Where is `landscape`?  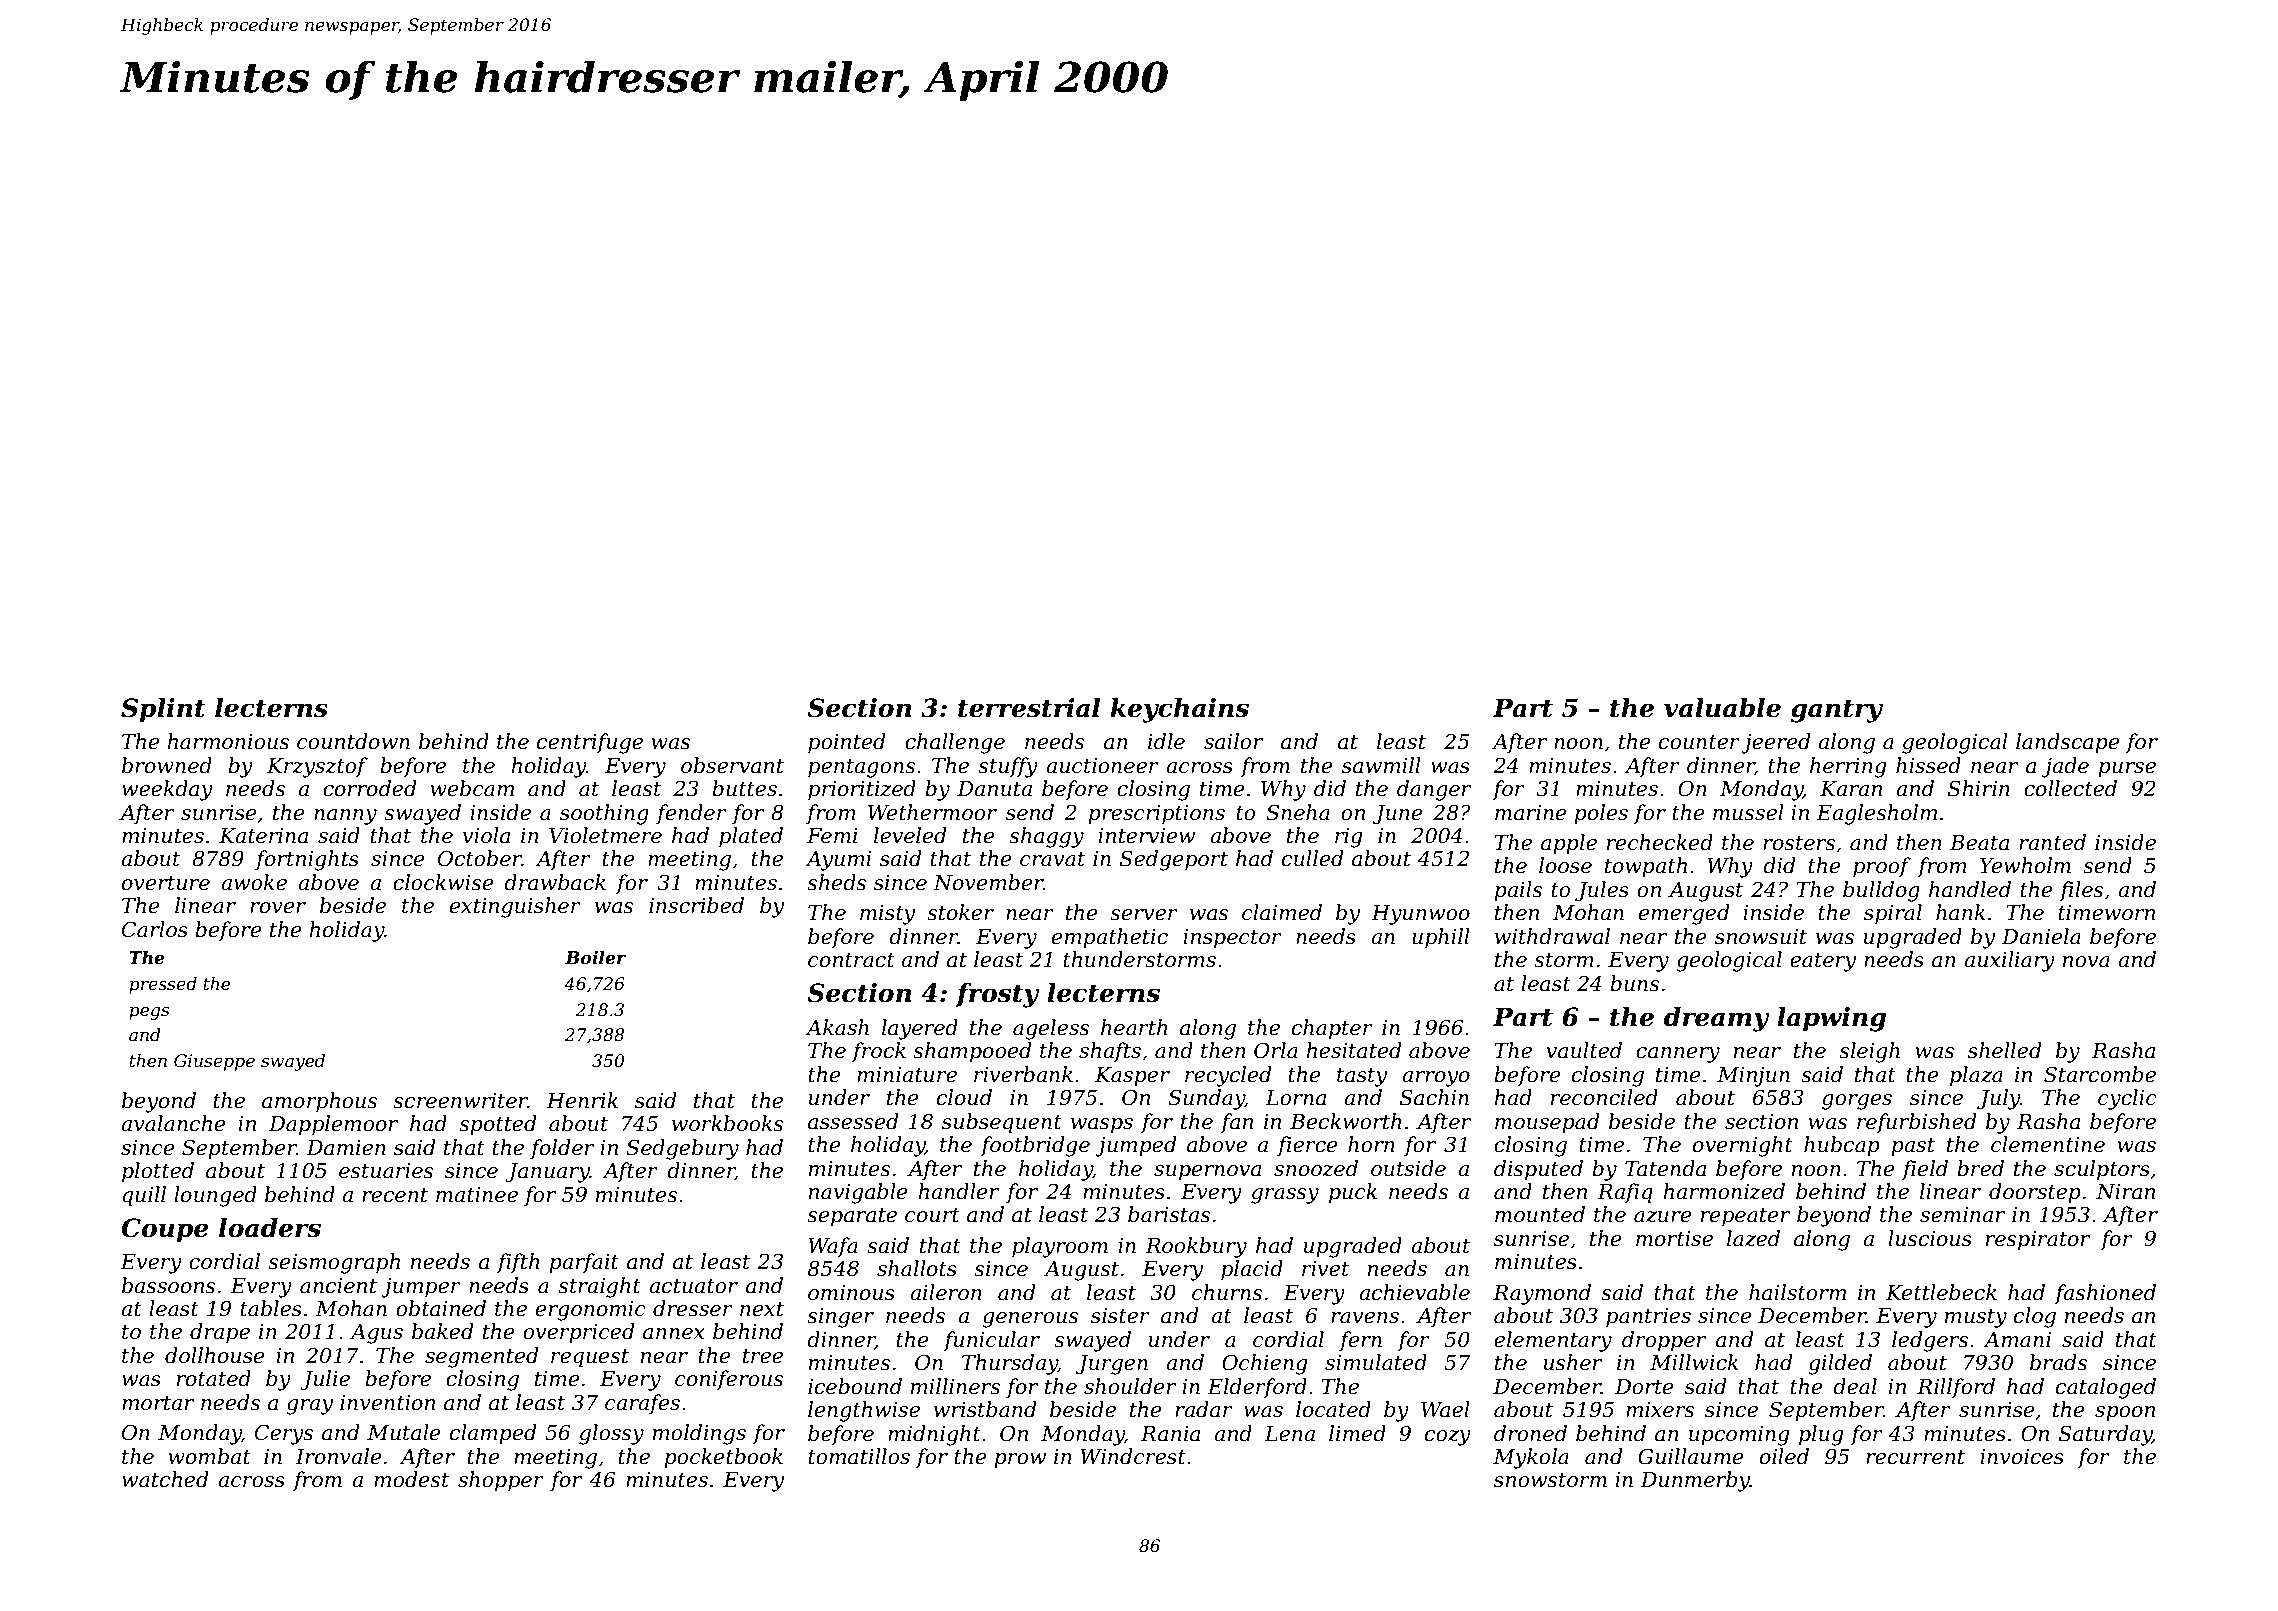
landscape is located at coordinates (2068, 743).
